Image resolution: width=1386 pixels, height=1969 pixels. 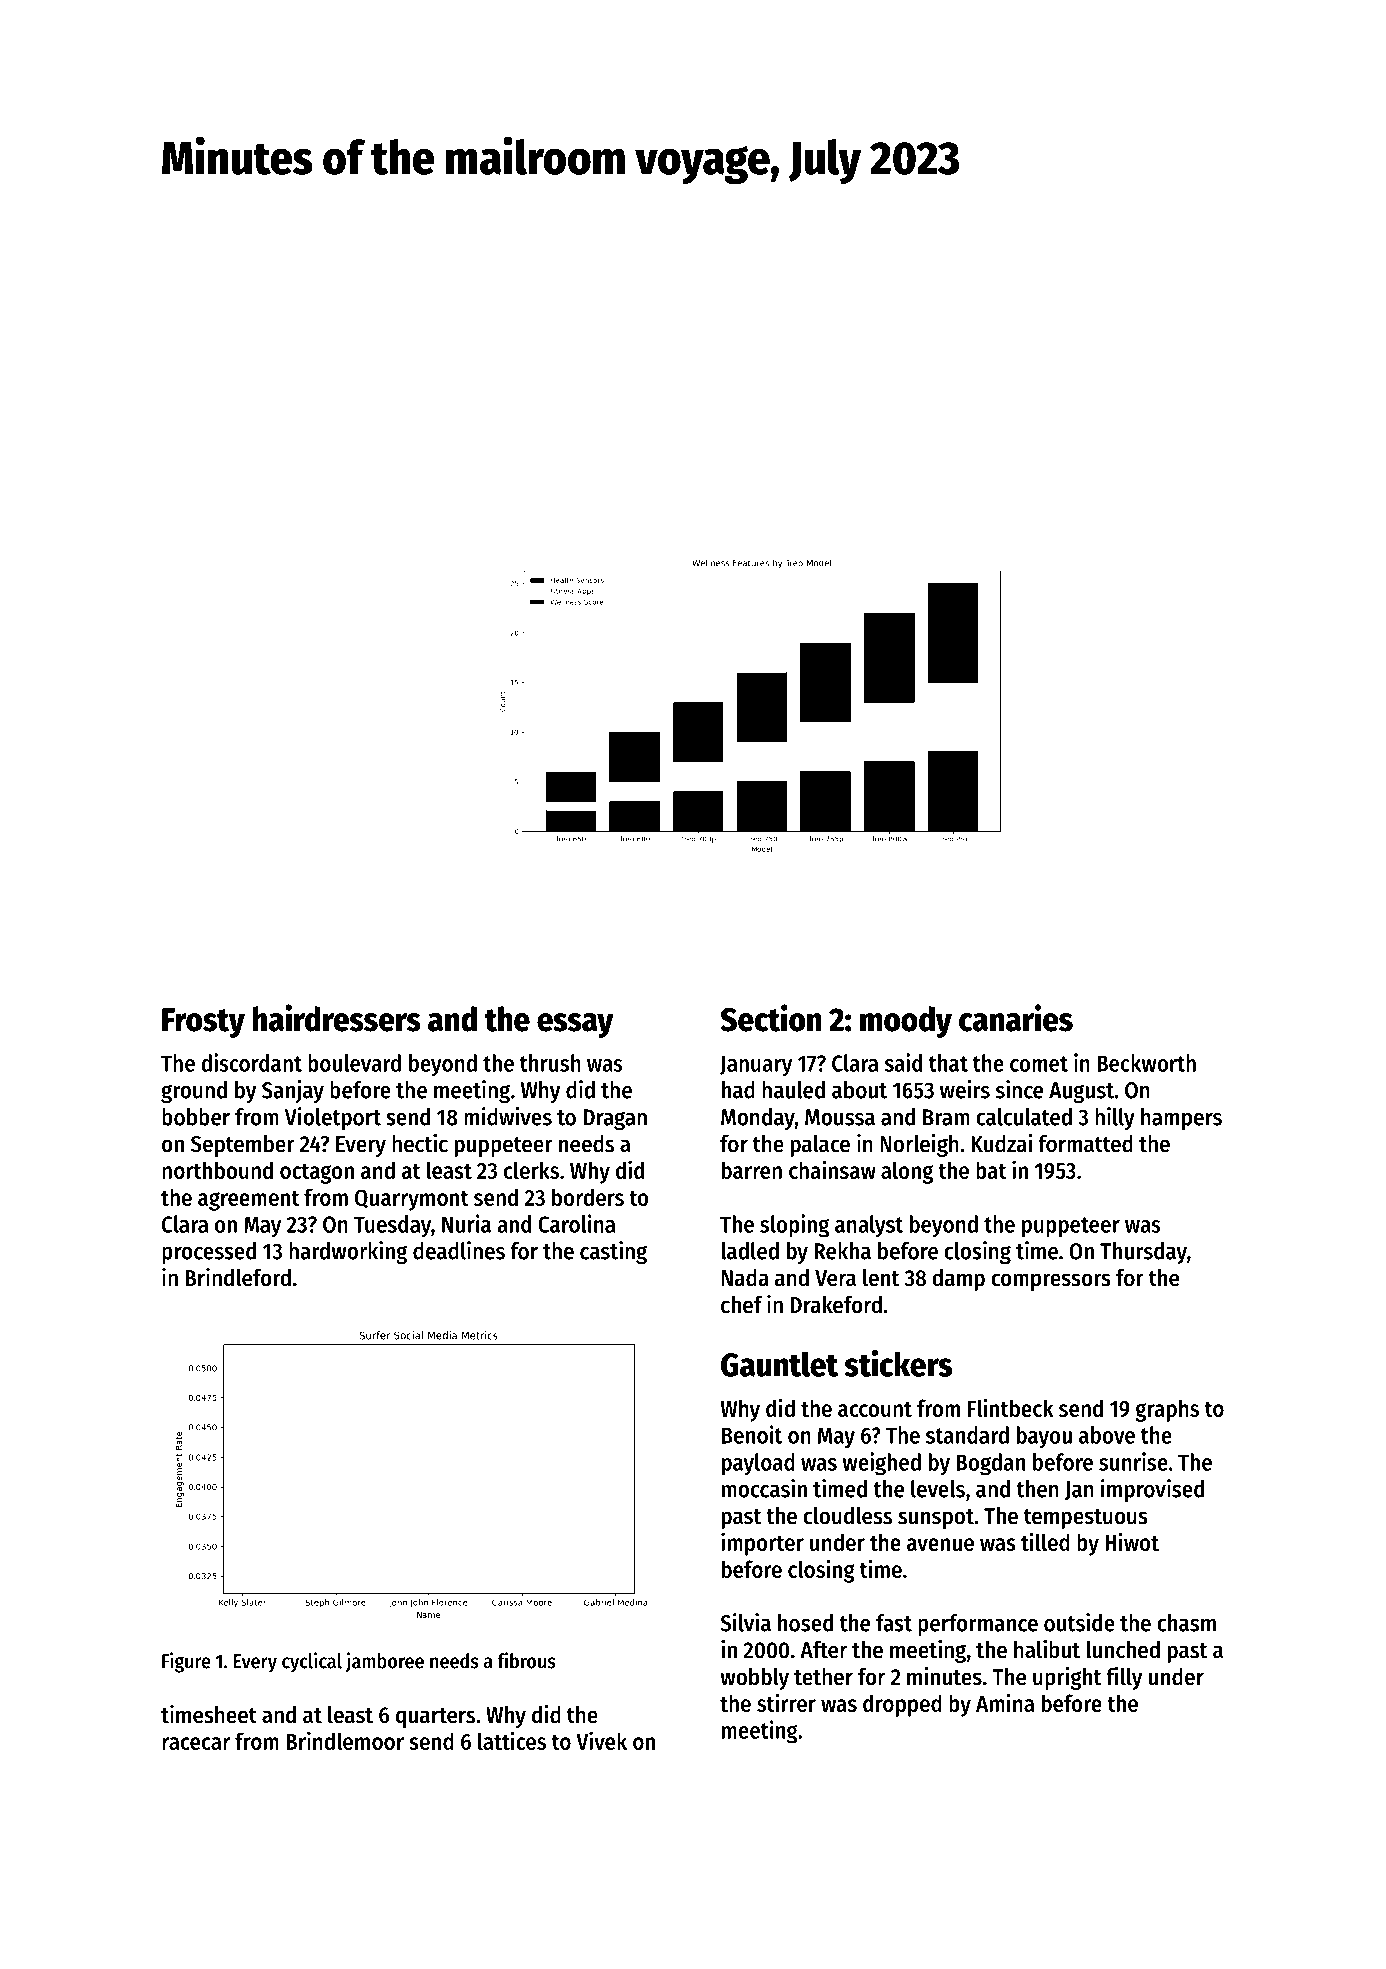 What do you see at coordinates (1124, 1678) in the screenshot?
I see `filly` at bounding box center [1124, 1678].
